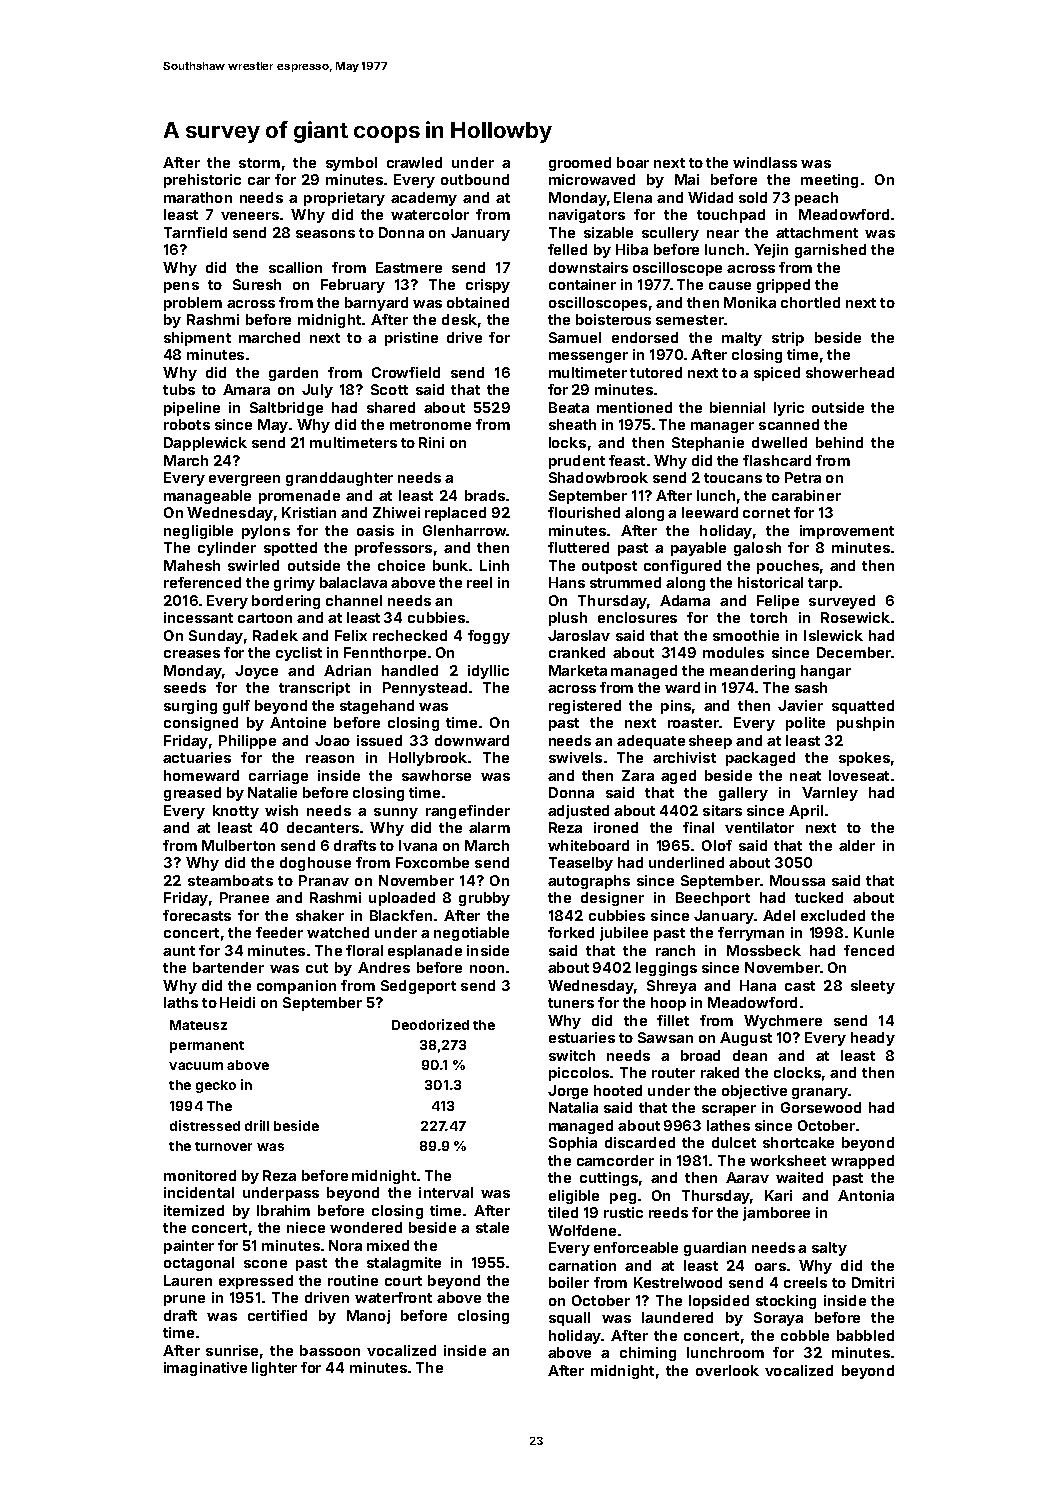  What do you see at coordinates (189, 1247) in the screenshot?
I see `painter` at bounding box center [189, 1247].
